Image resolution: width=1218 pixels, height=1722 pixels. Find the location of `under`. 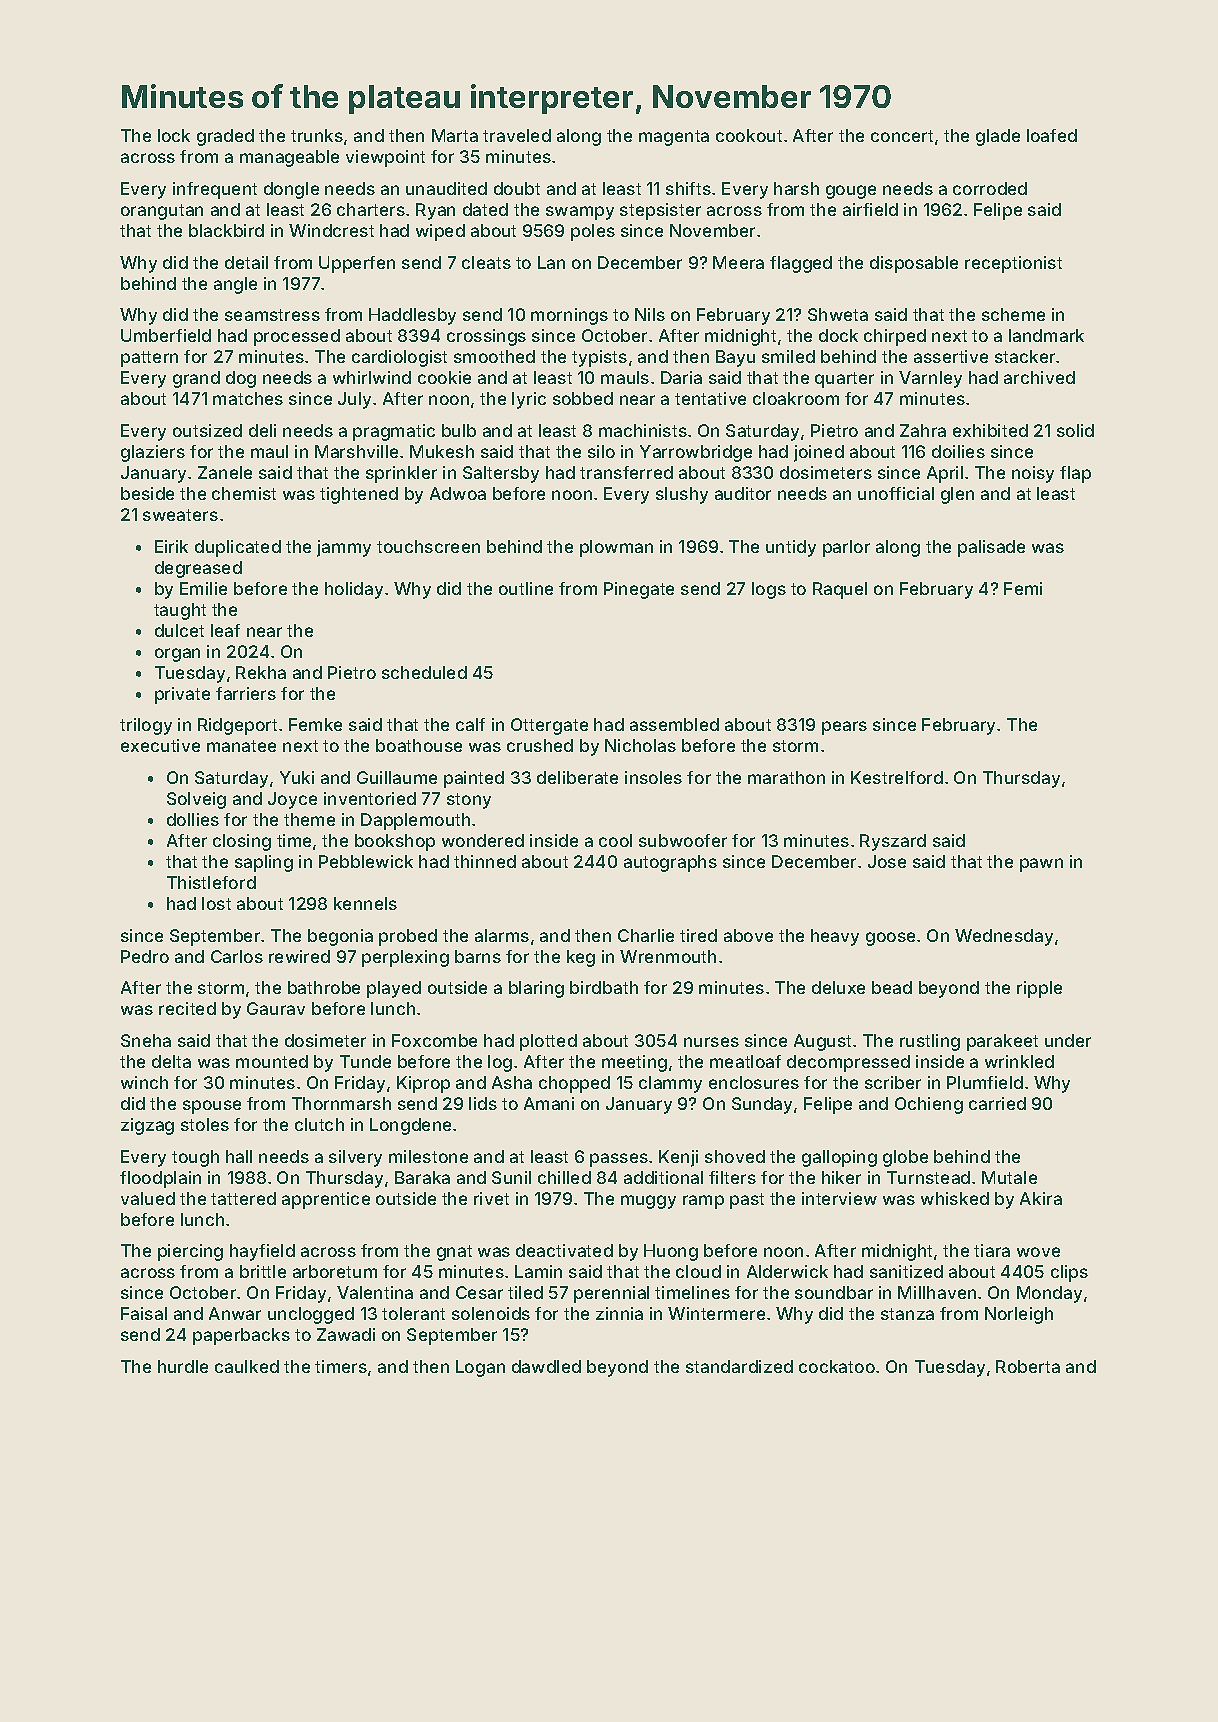

under is located at coordinates (1068, 1040).
